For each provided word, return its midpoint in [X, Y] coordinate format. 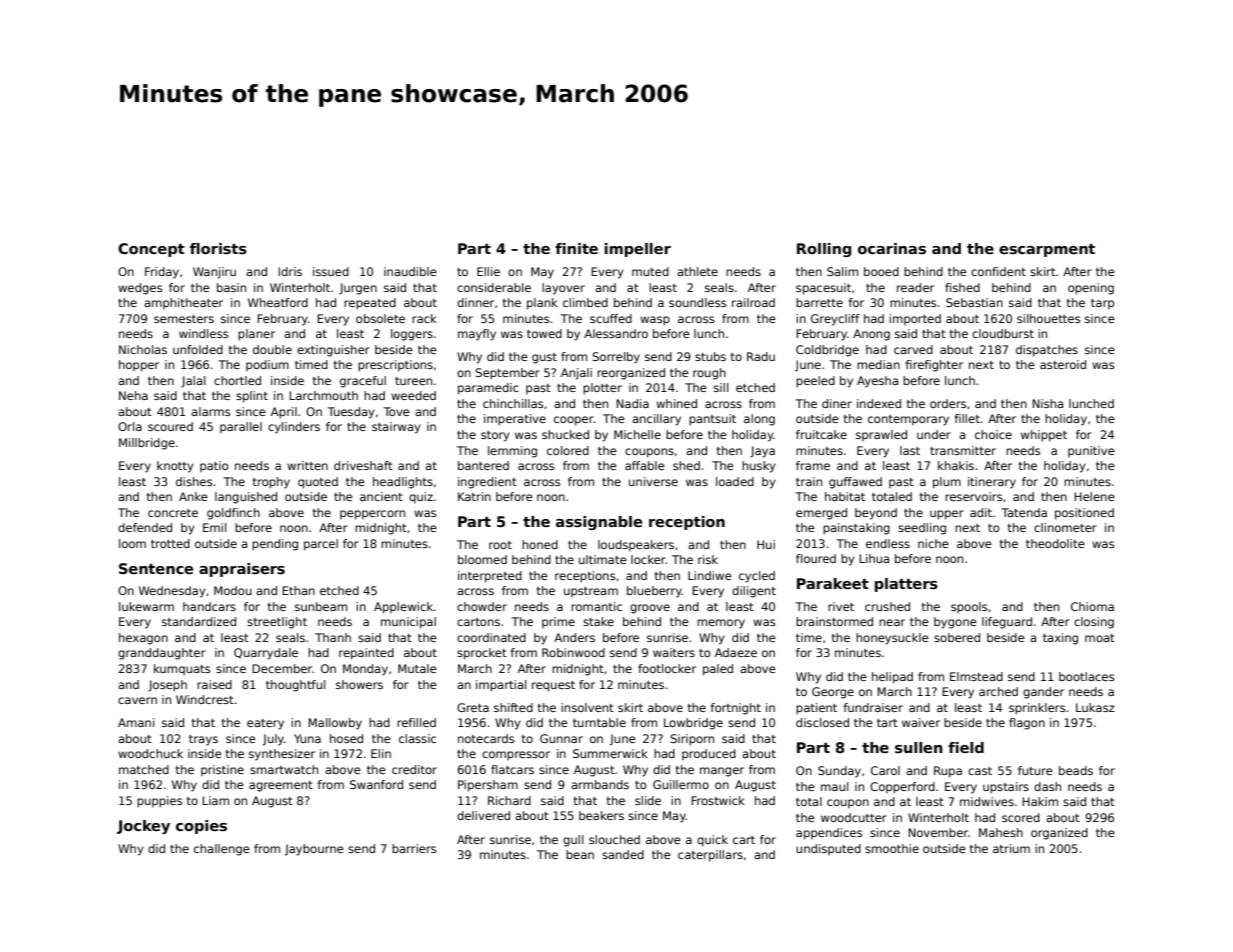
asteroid [1063, 364]
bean [580, 854]
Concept [151, 250]
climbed [585, 302]
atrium [1011, 848]
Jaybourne [314, 850]
